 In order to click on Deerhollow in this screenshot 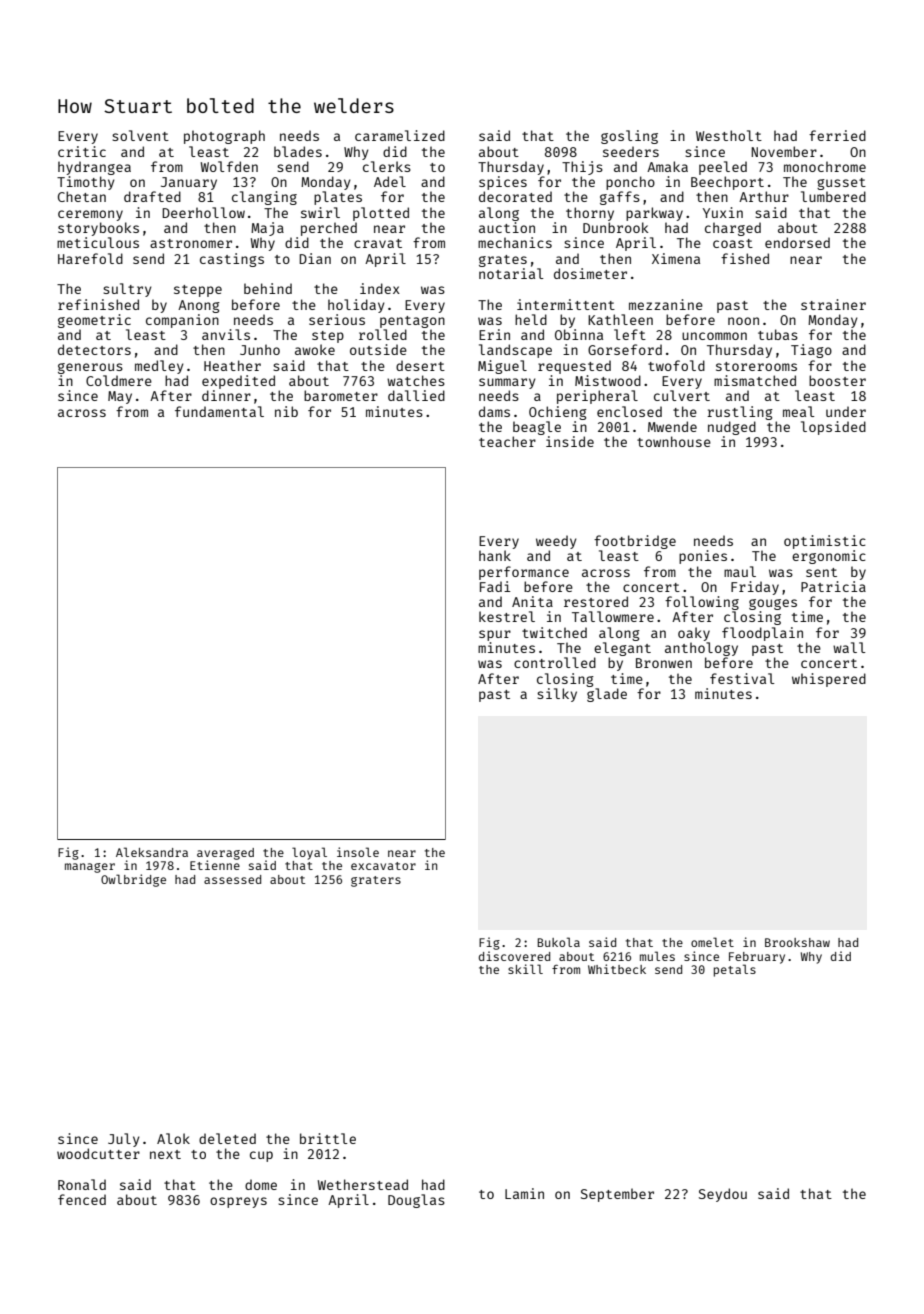, I will do `click(203, 212)`.
